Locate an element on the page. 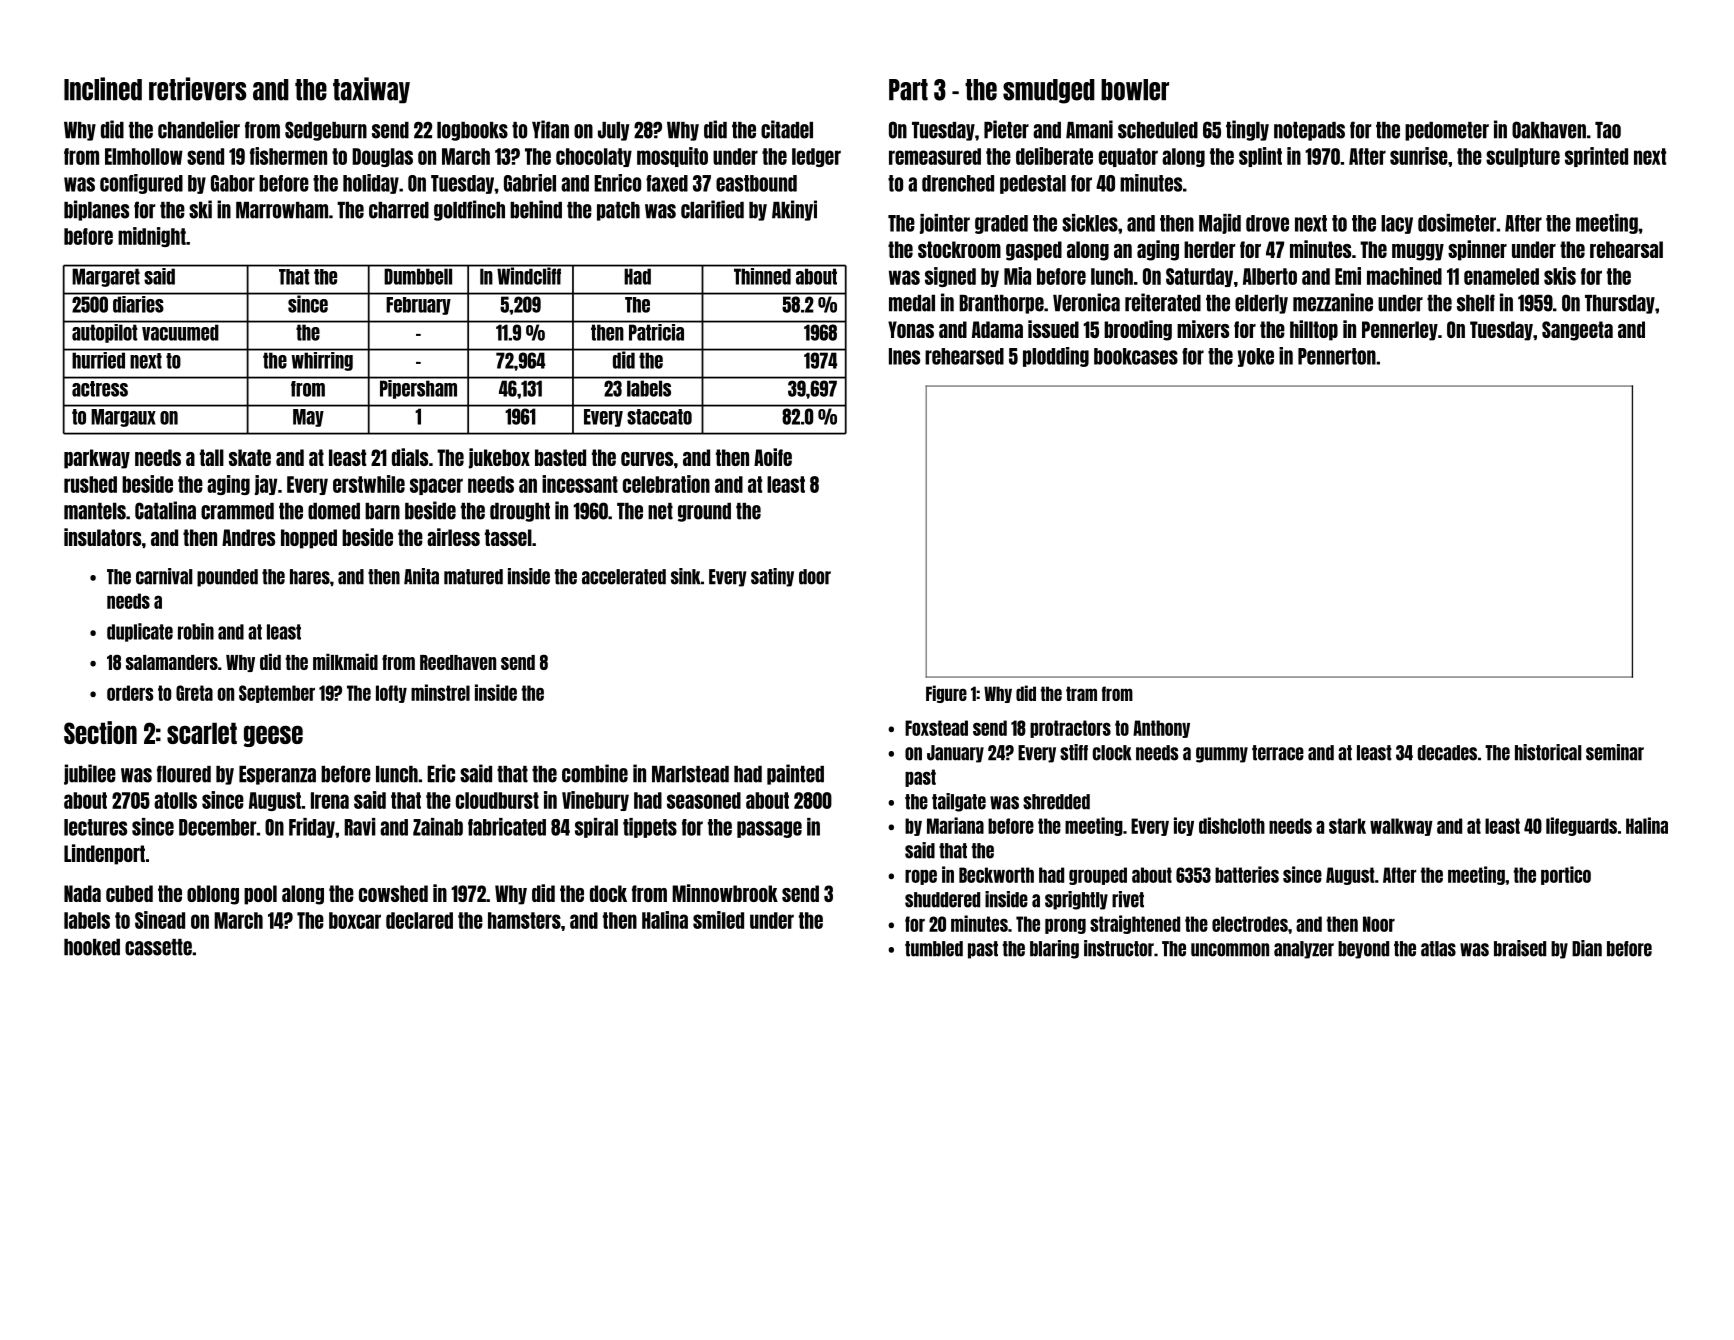  Lindenport is located at coordinates (104, 854).
